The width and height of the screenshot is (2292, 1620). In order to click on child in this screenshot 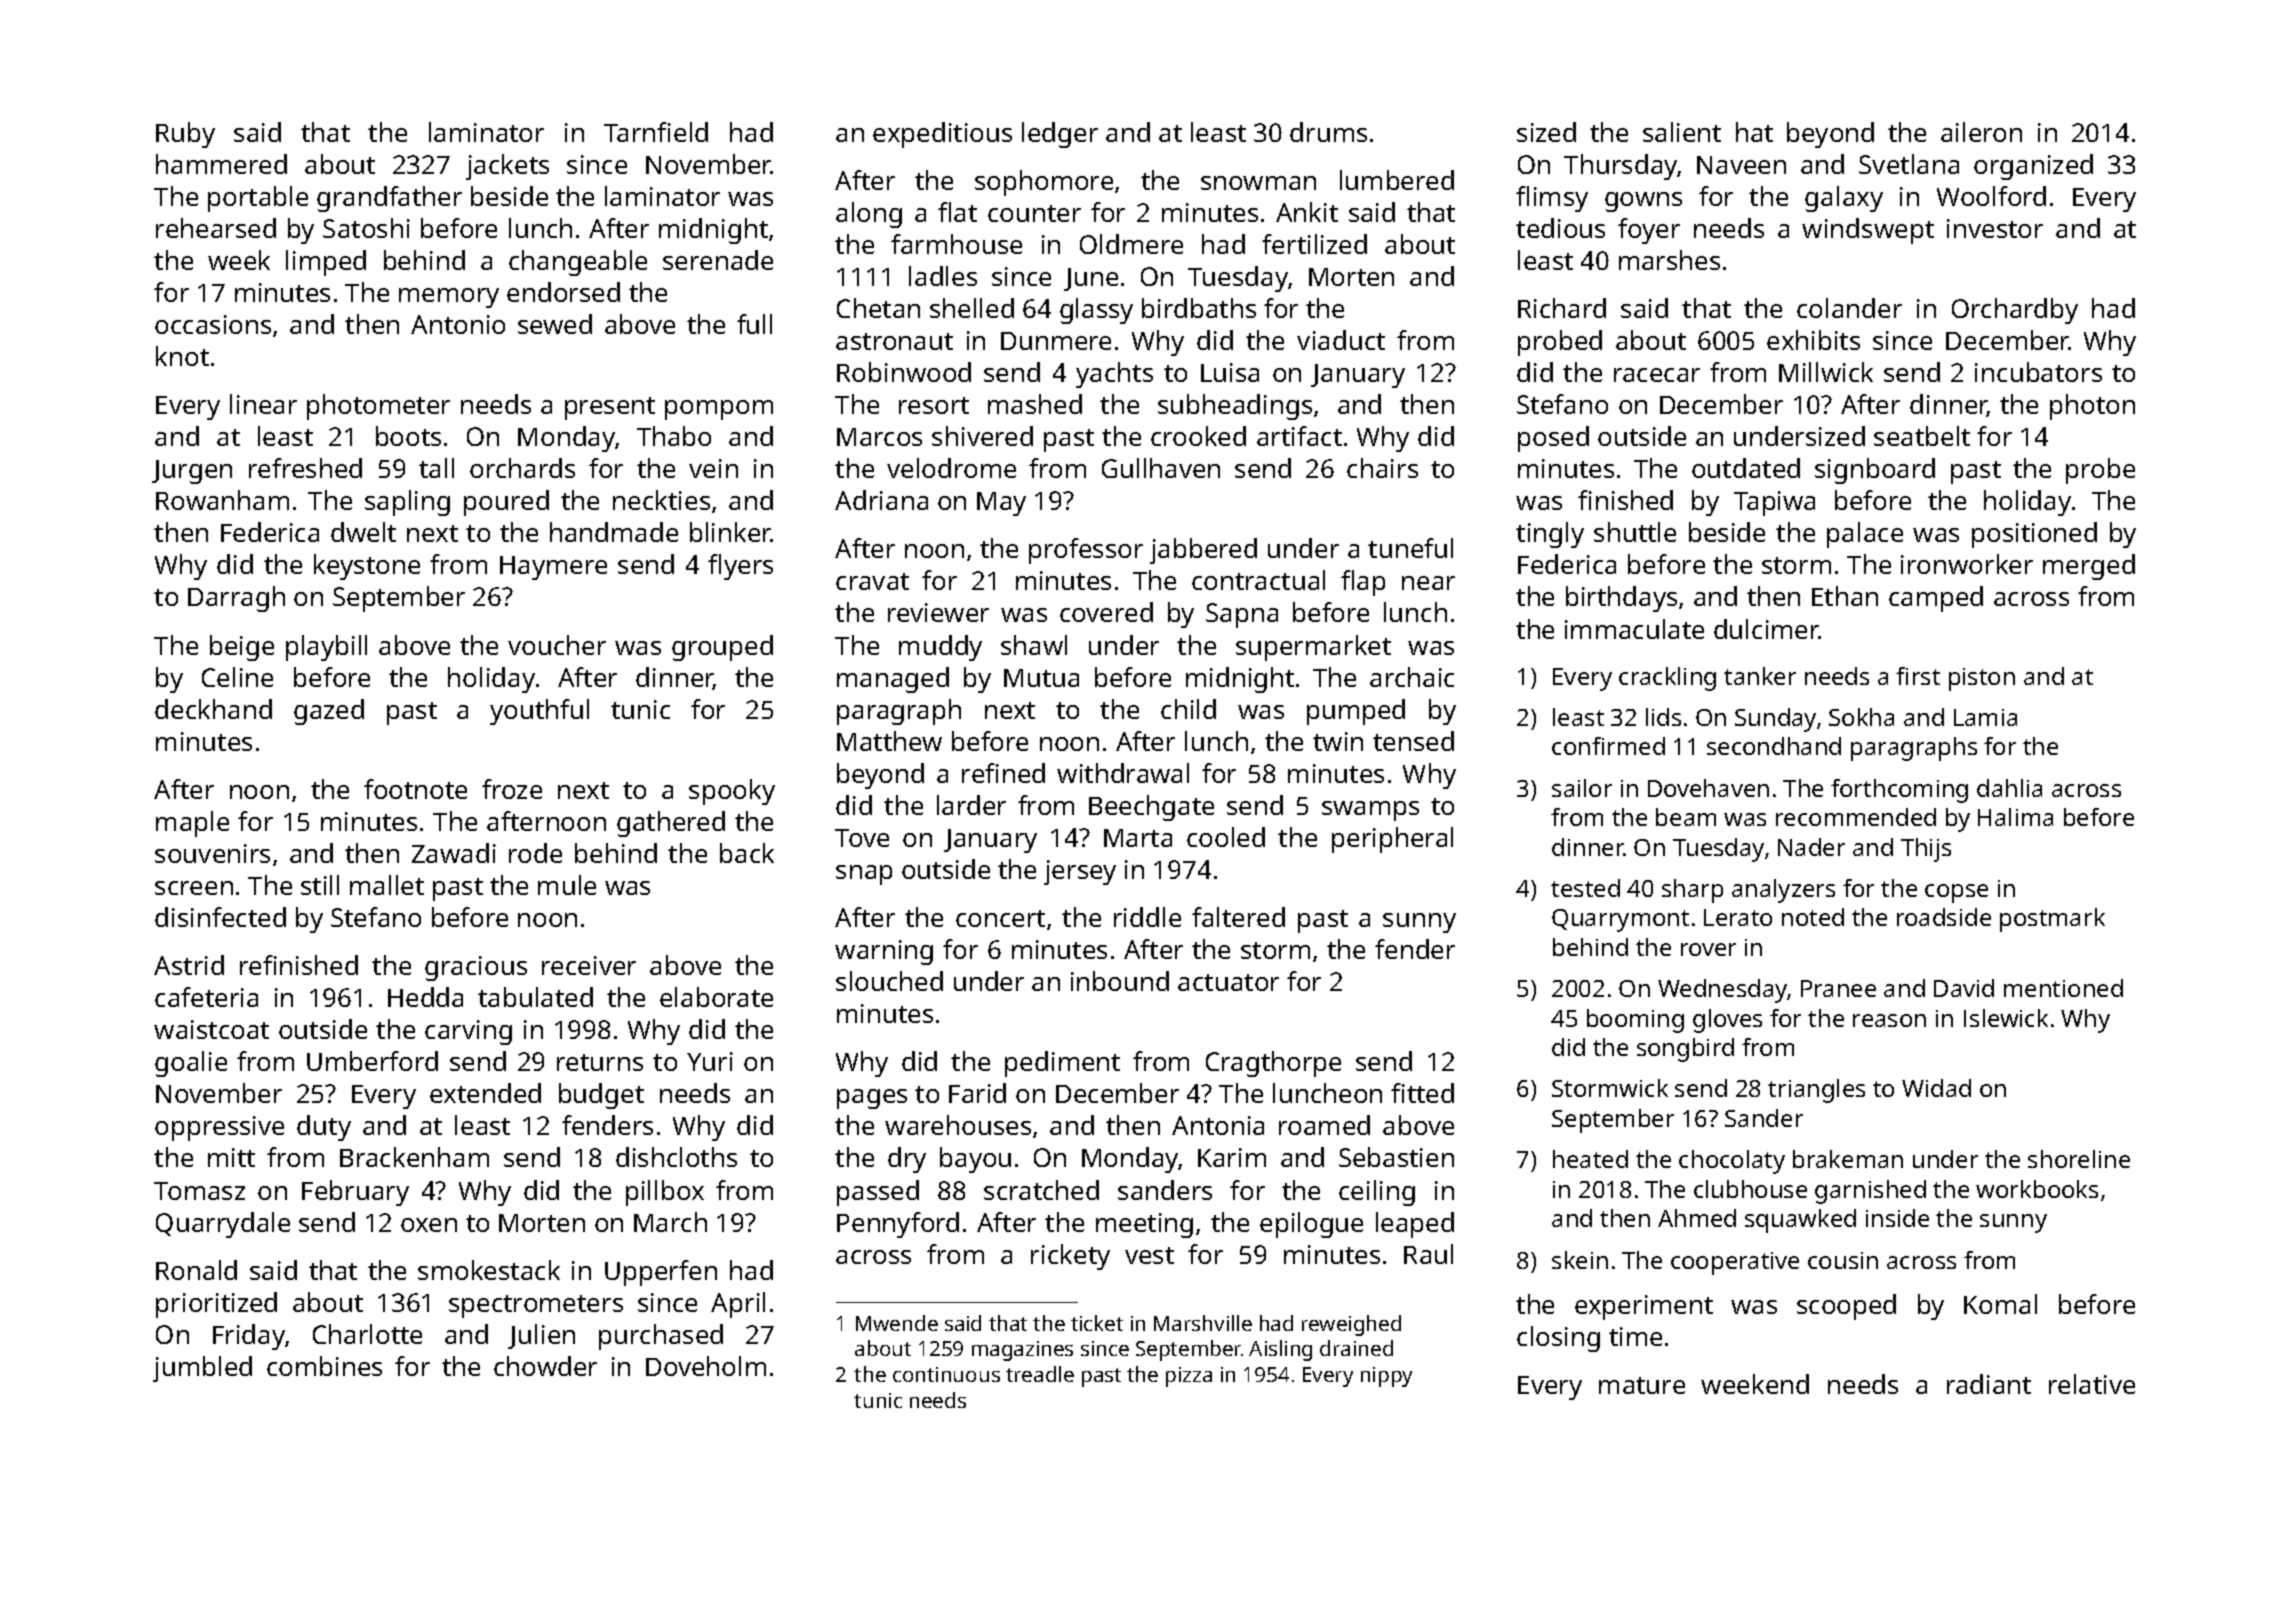, I will do `click(1188, 709)`.
